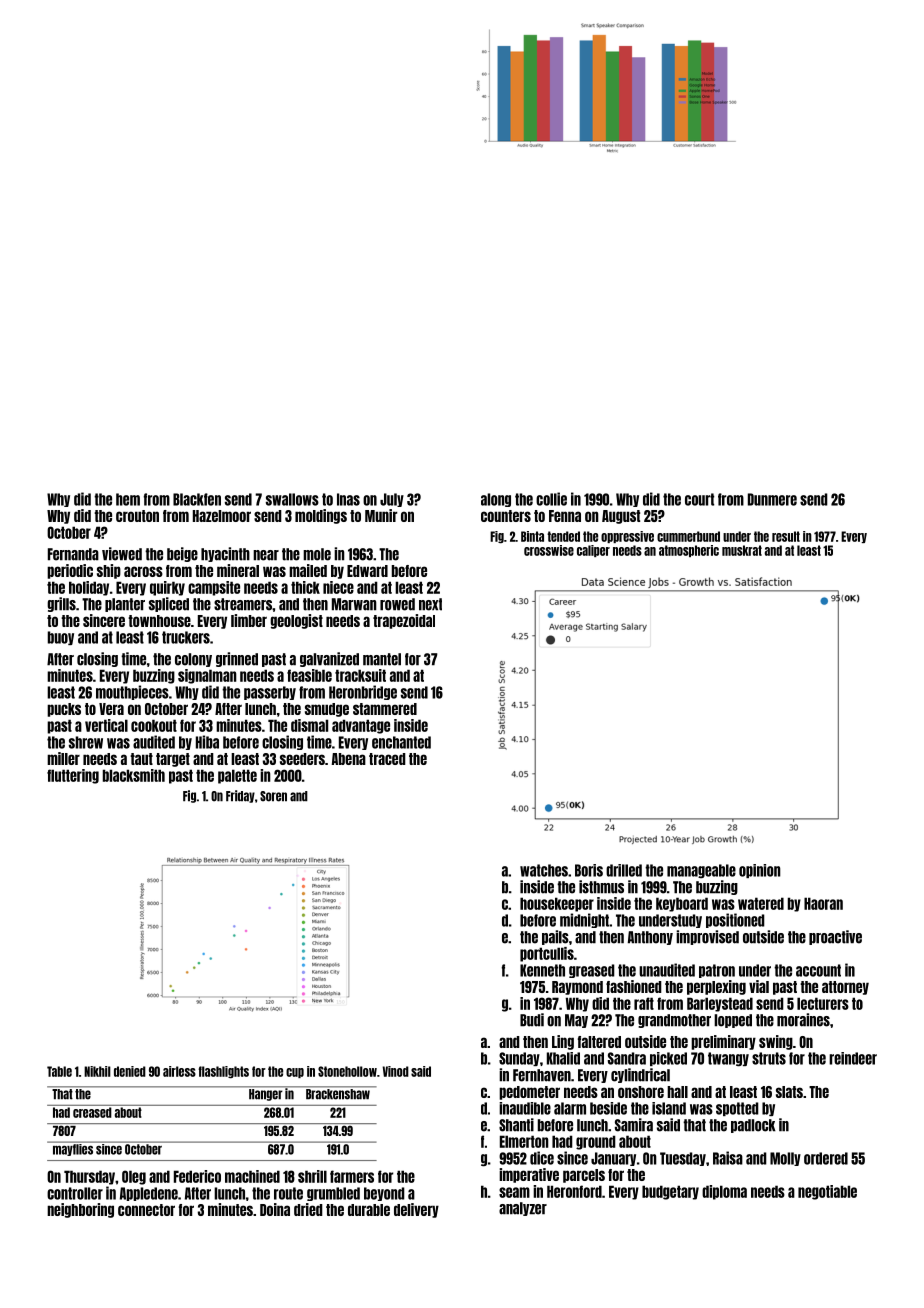 This screenshot has width=924, height=1308. What do you see at coordinates (275, 1209) in the screenshot?
I see `Doina` at bounding box center [275, 1209].
